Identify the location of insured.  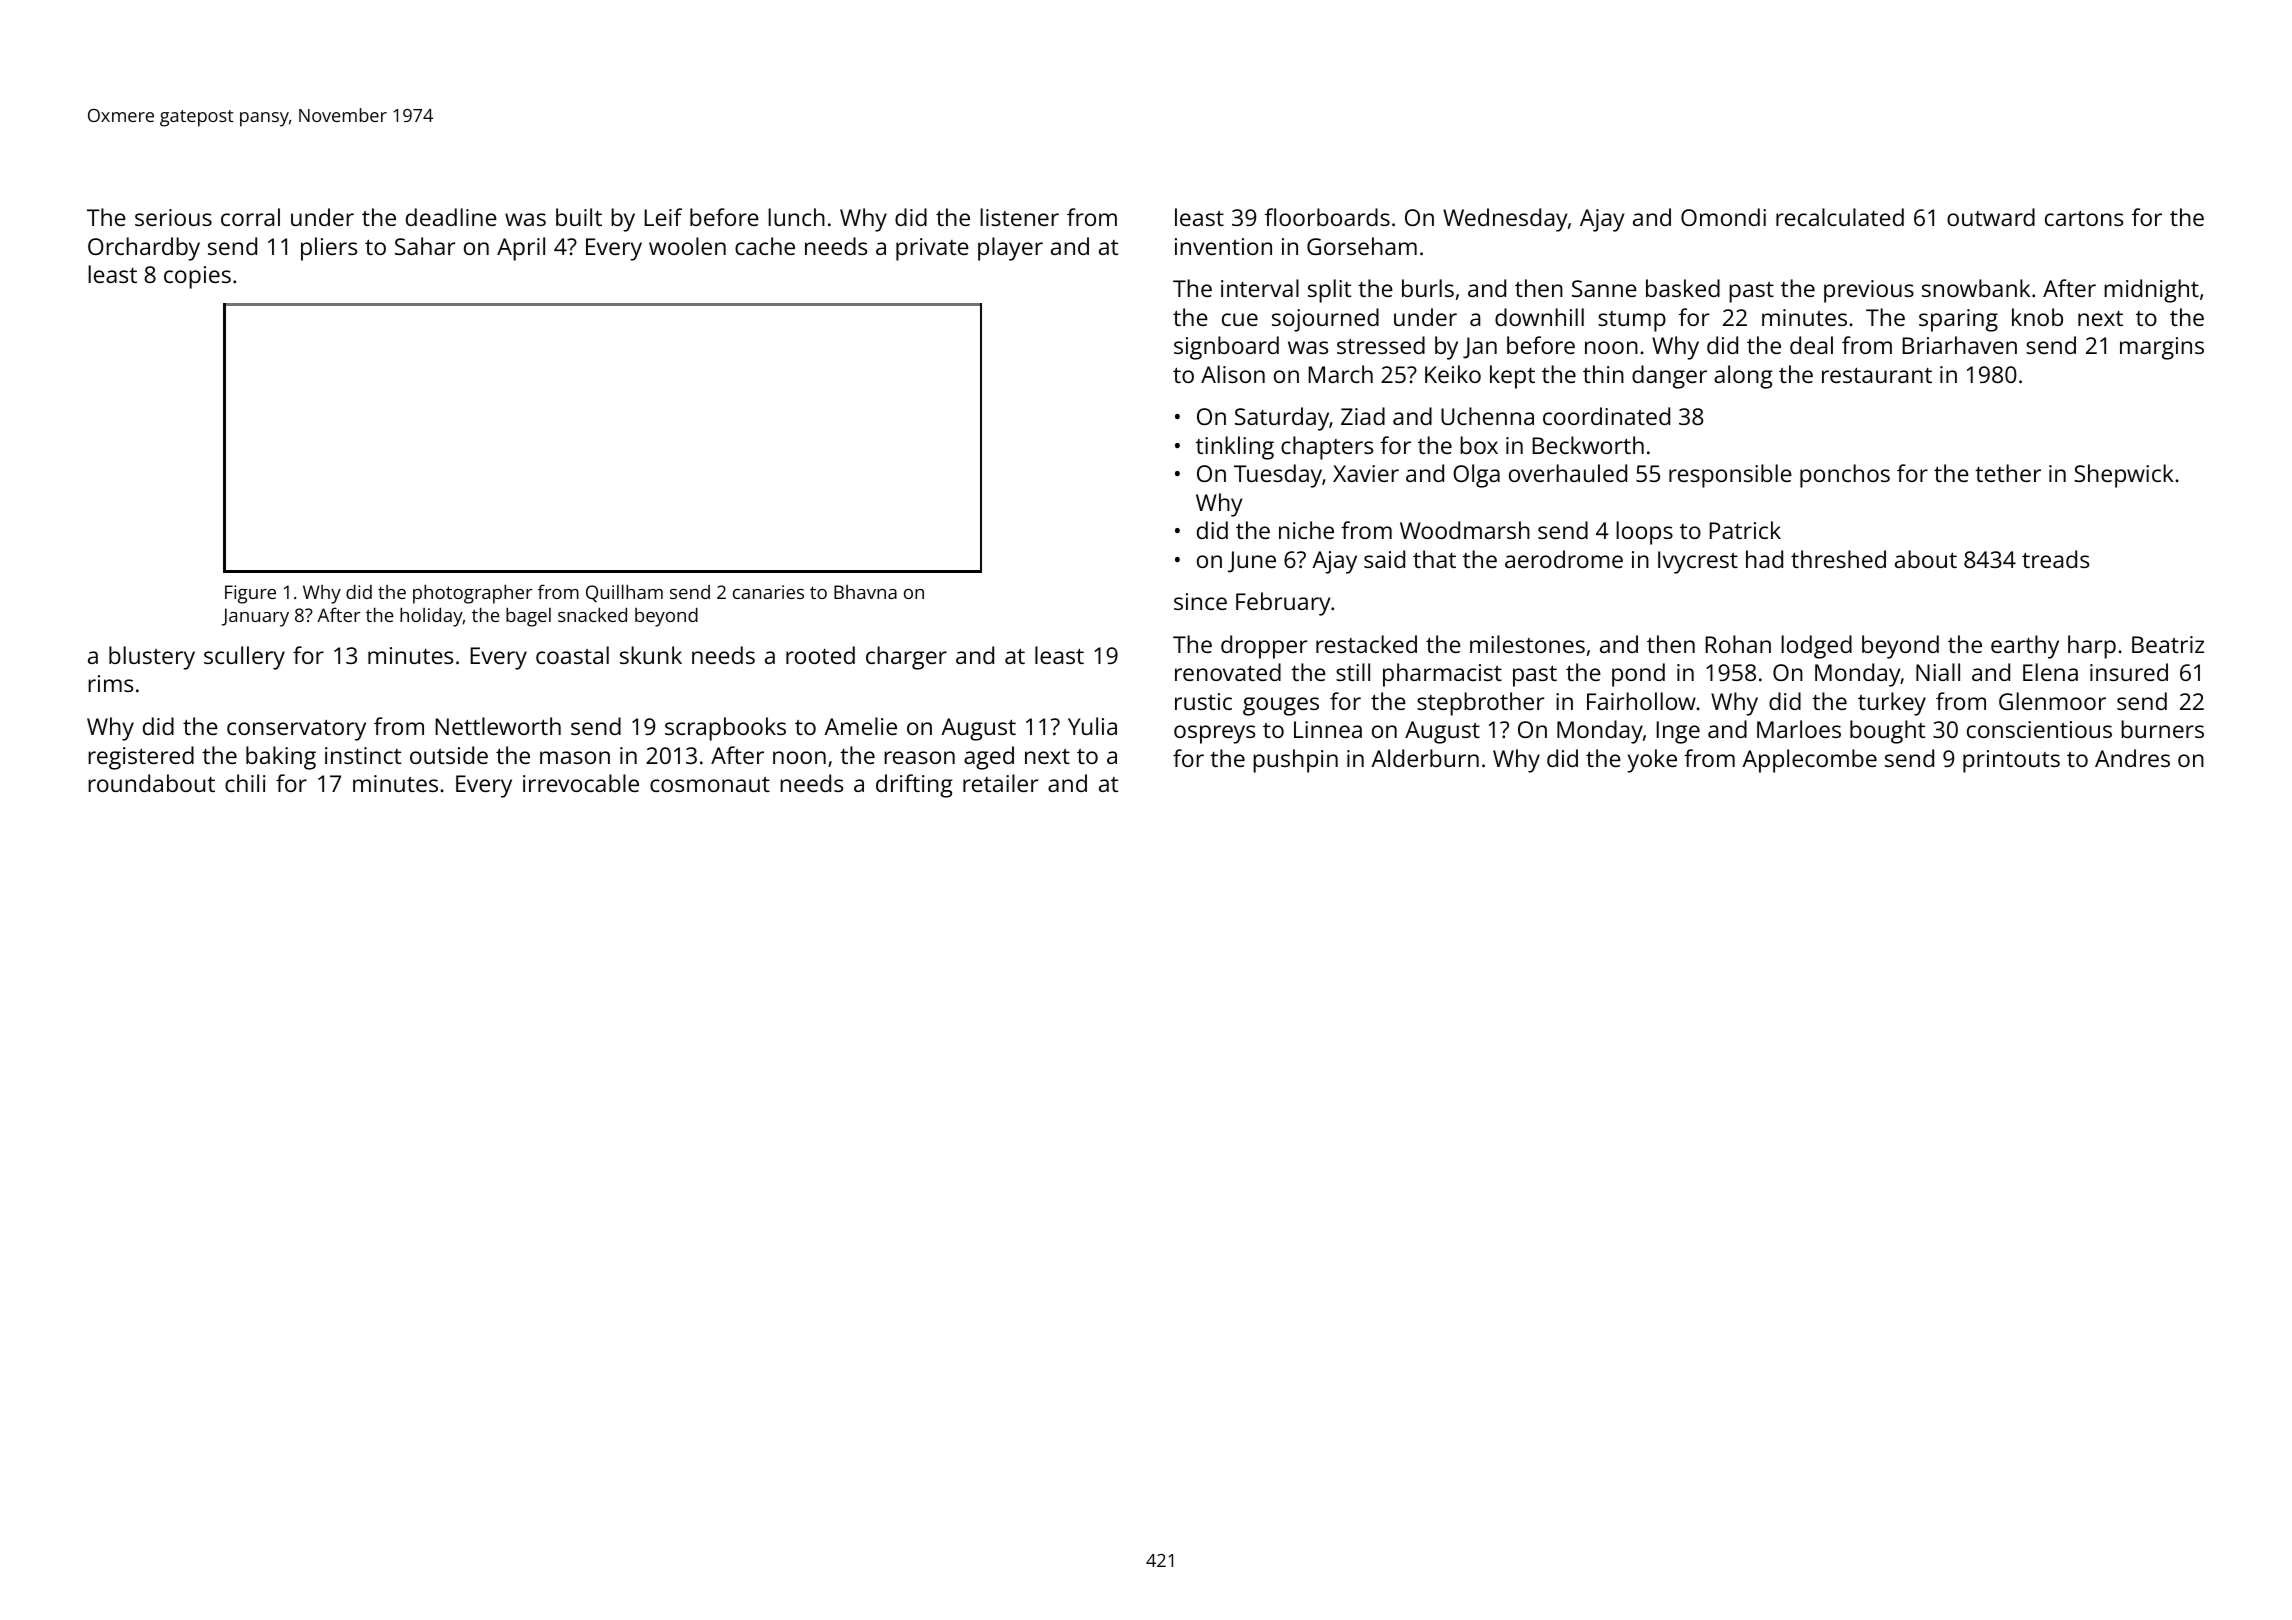
(2129, 672).
